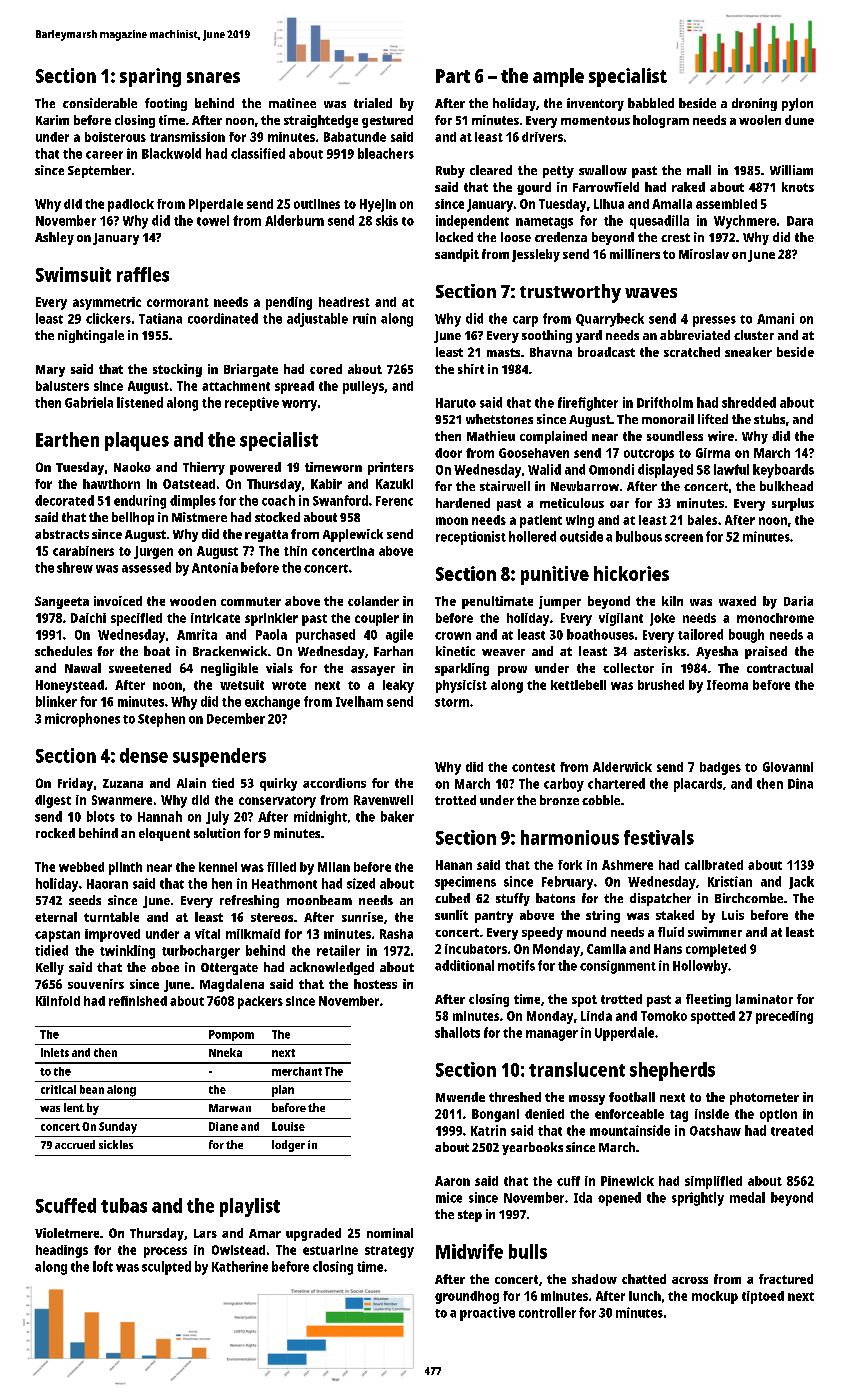 This screenshot has width=849, height=1400. I want to click on joke, so click(662, 619).
